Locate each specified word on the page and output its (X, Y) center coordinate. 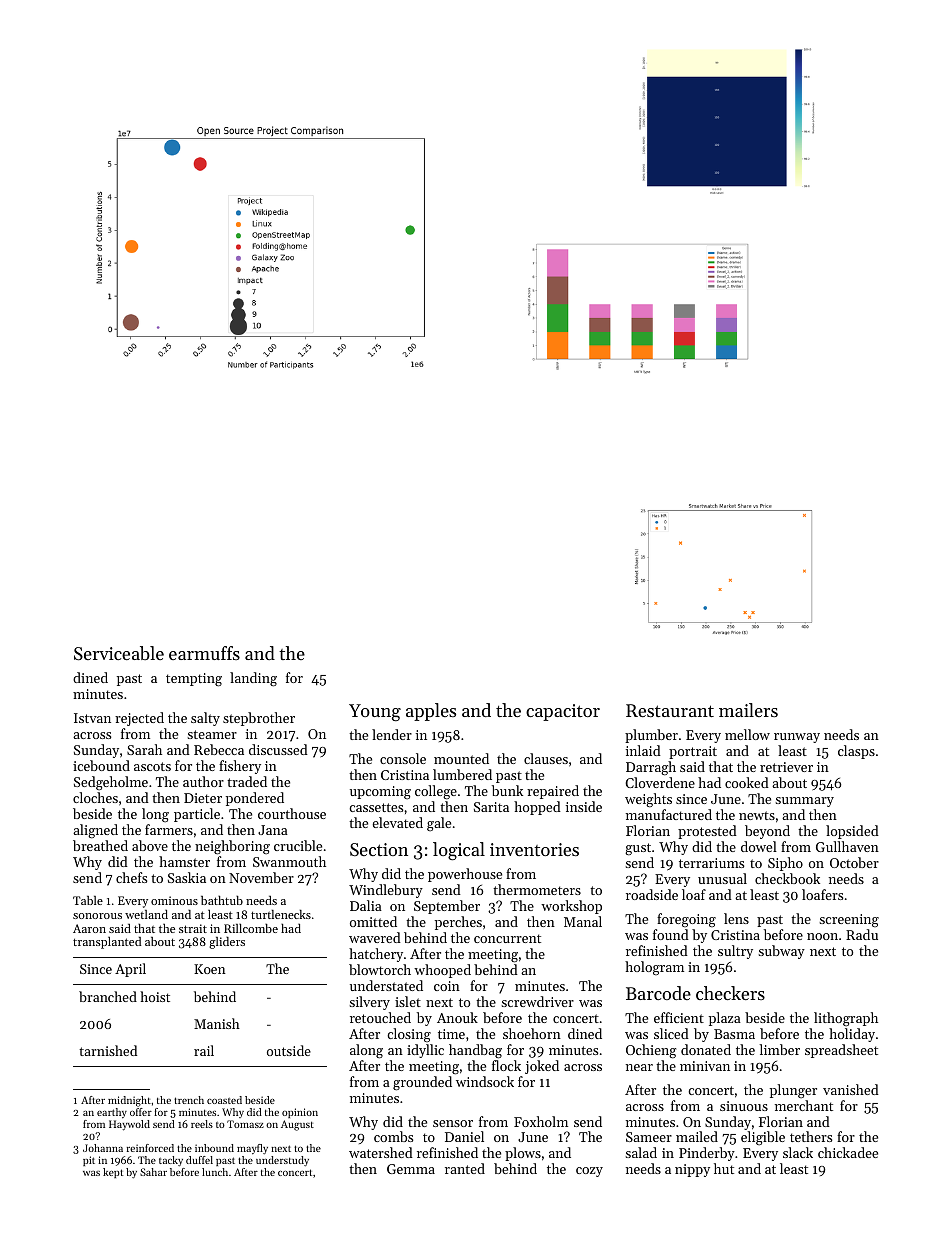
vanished (851, 1089)
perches (458, 923)
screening (849, 920)
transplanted (107, 943)
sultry (735, 952)
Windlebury (386, 891)
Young (375, 712)
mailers (748, 710)
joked (542, 1067)
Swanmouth (289, 861)
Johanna (103, 1148)
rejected (139, 719)
